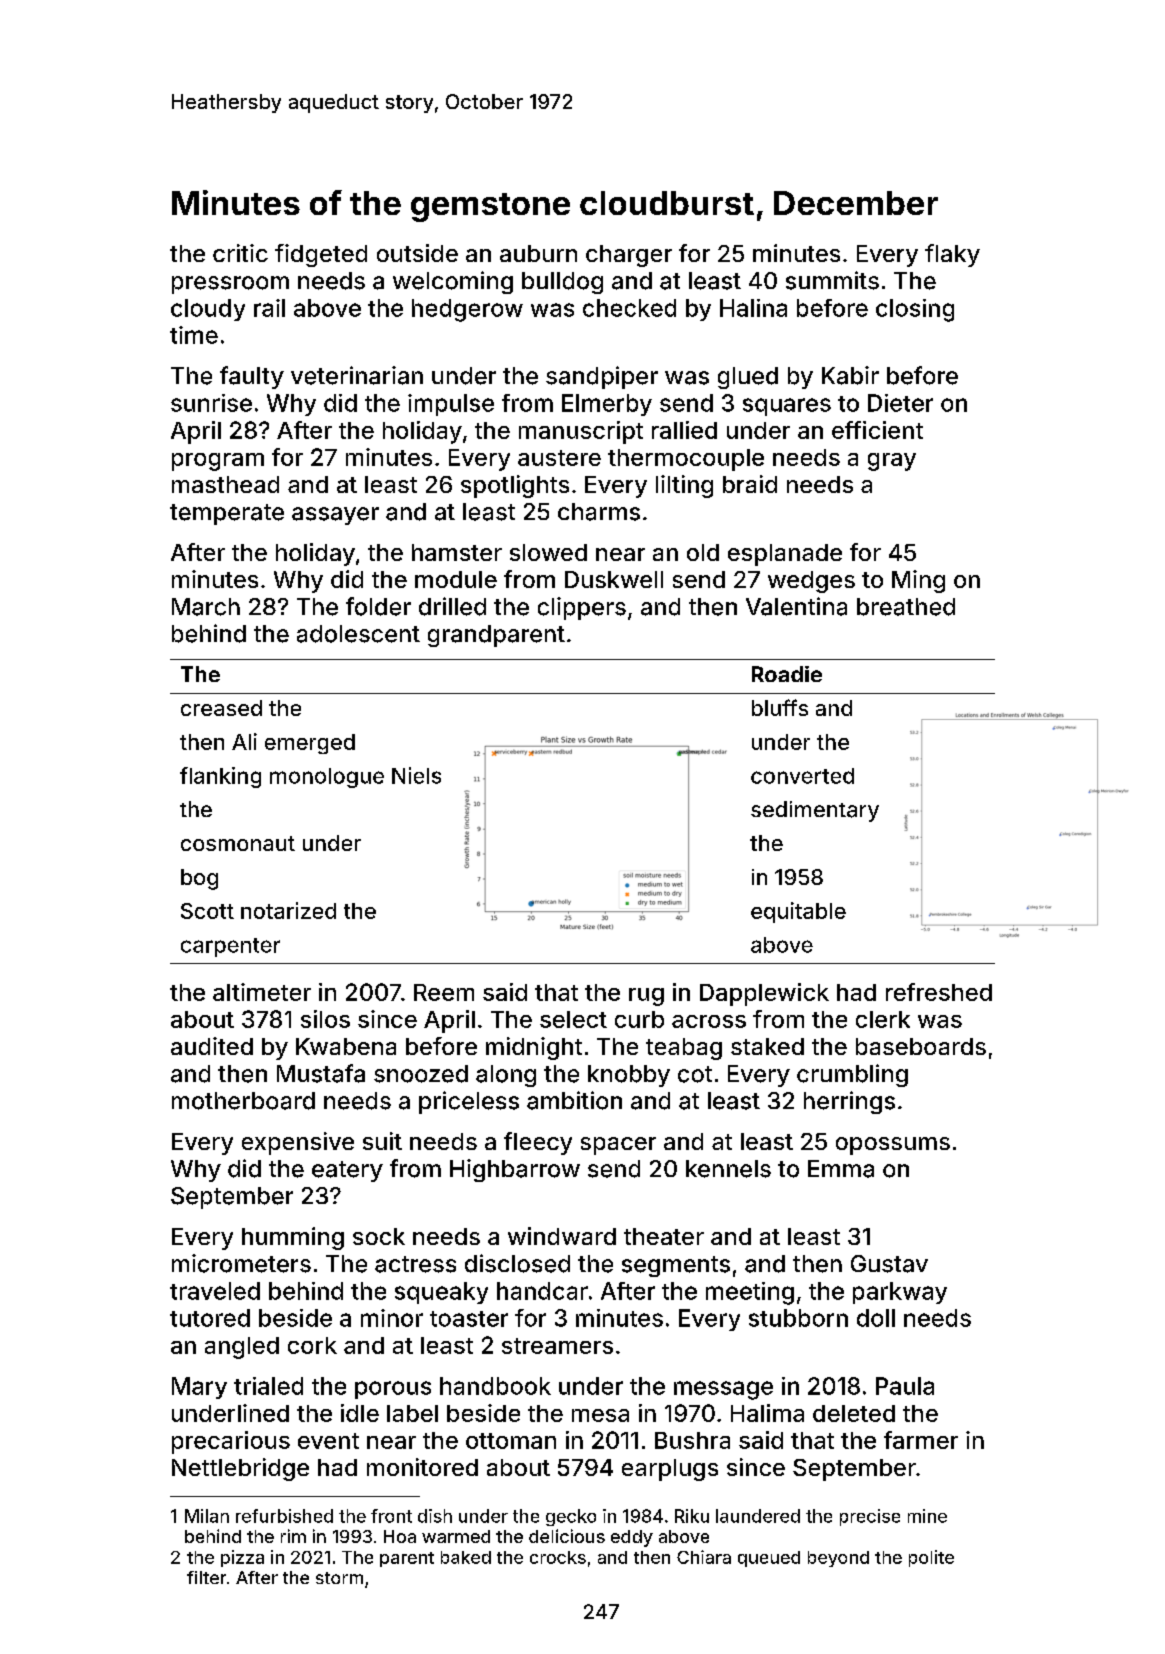 Image resolution: width=1165 pixels, height=1654 pixels. What do you see at coordinates (939, 992) in the page?
I see `refreshed` at bounding box center [939, 992].
